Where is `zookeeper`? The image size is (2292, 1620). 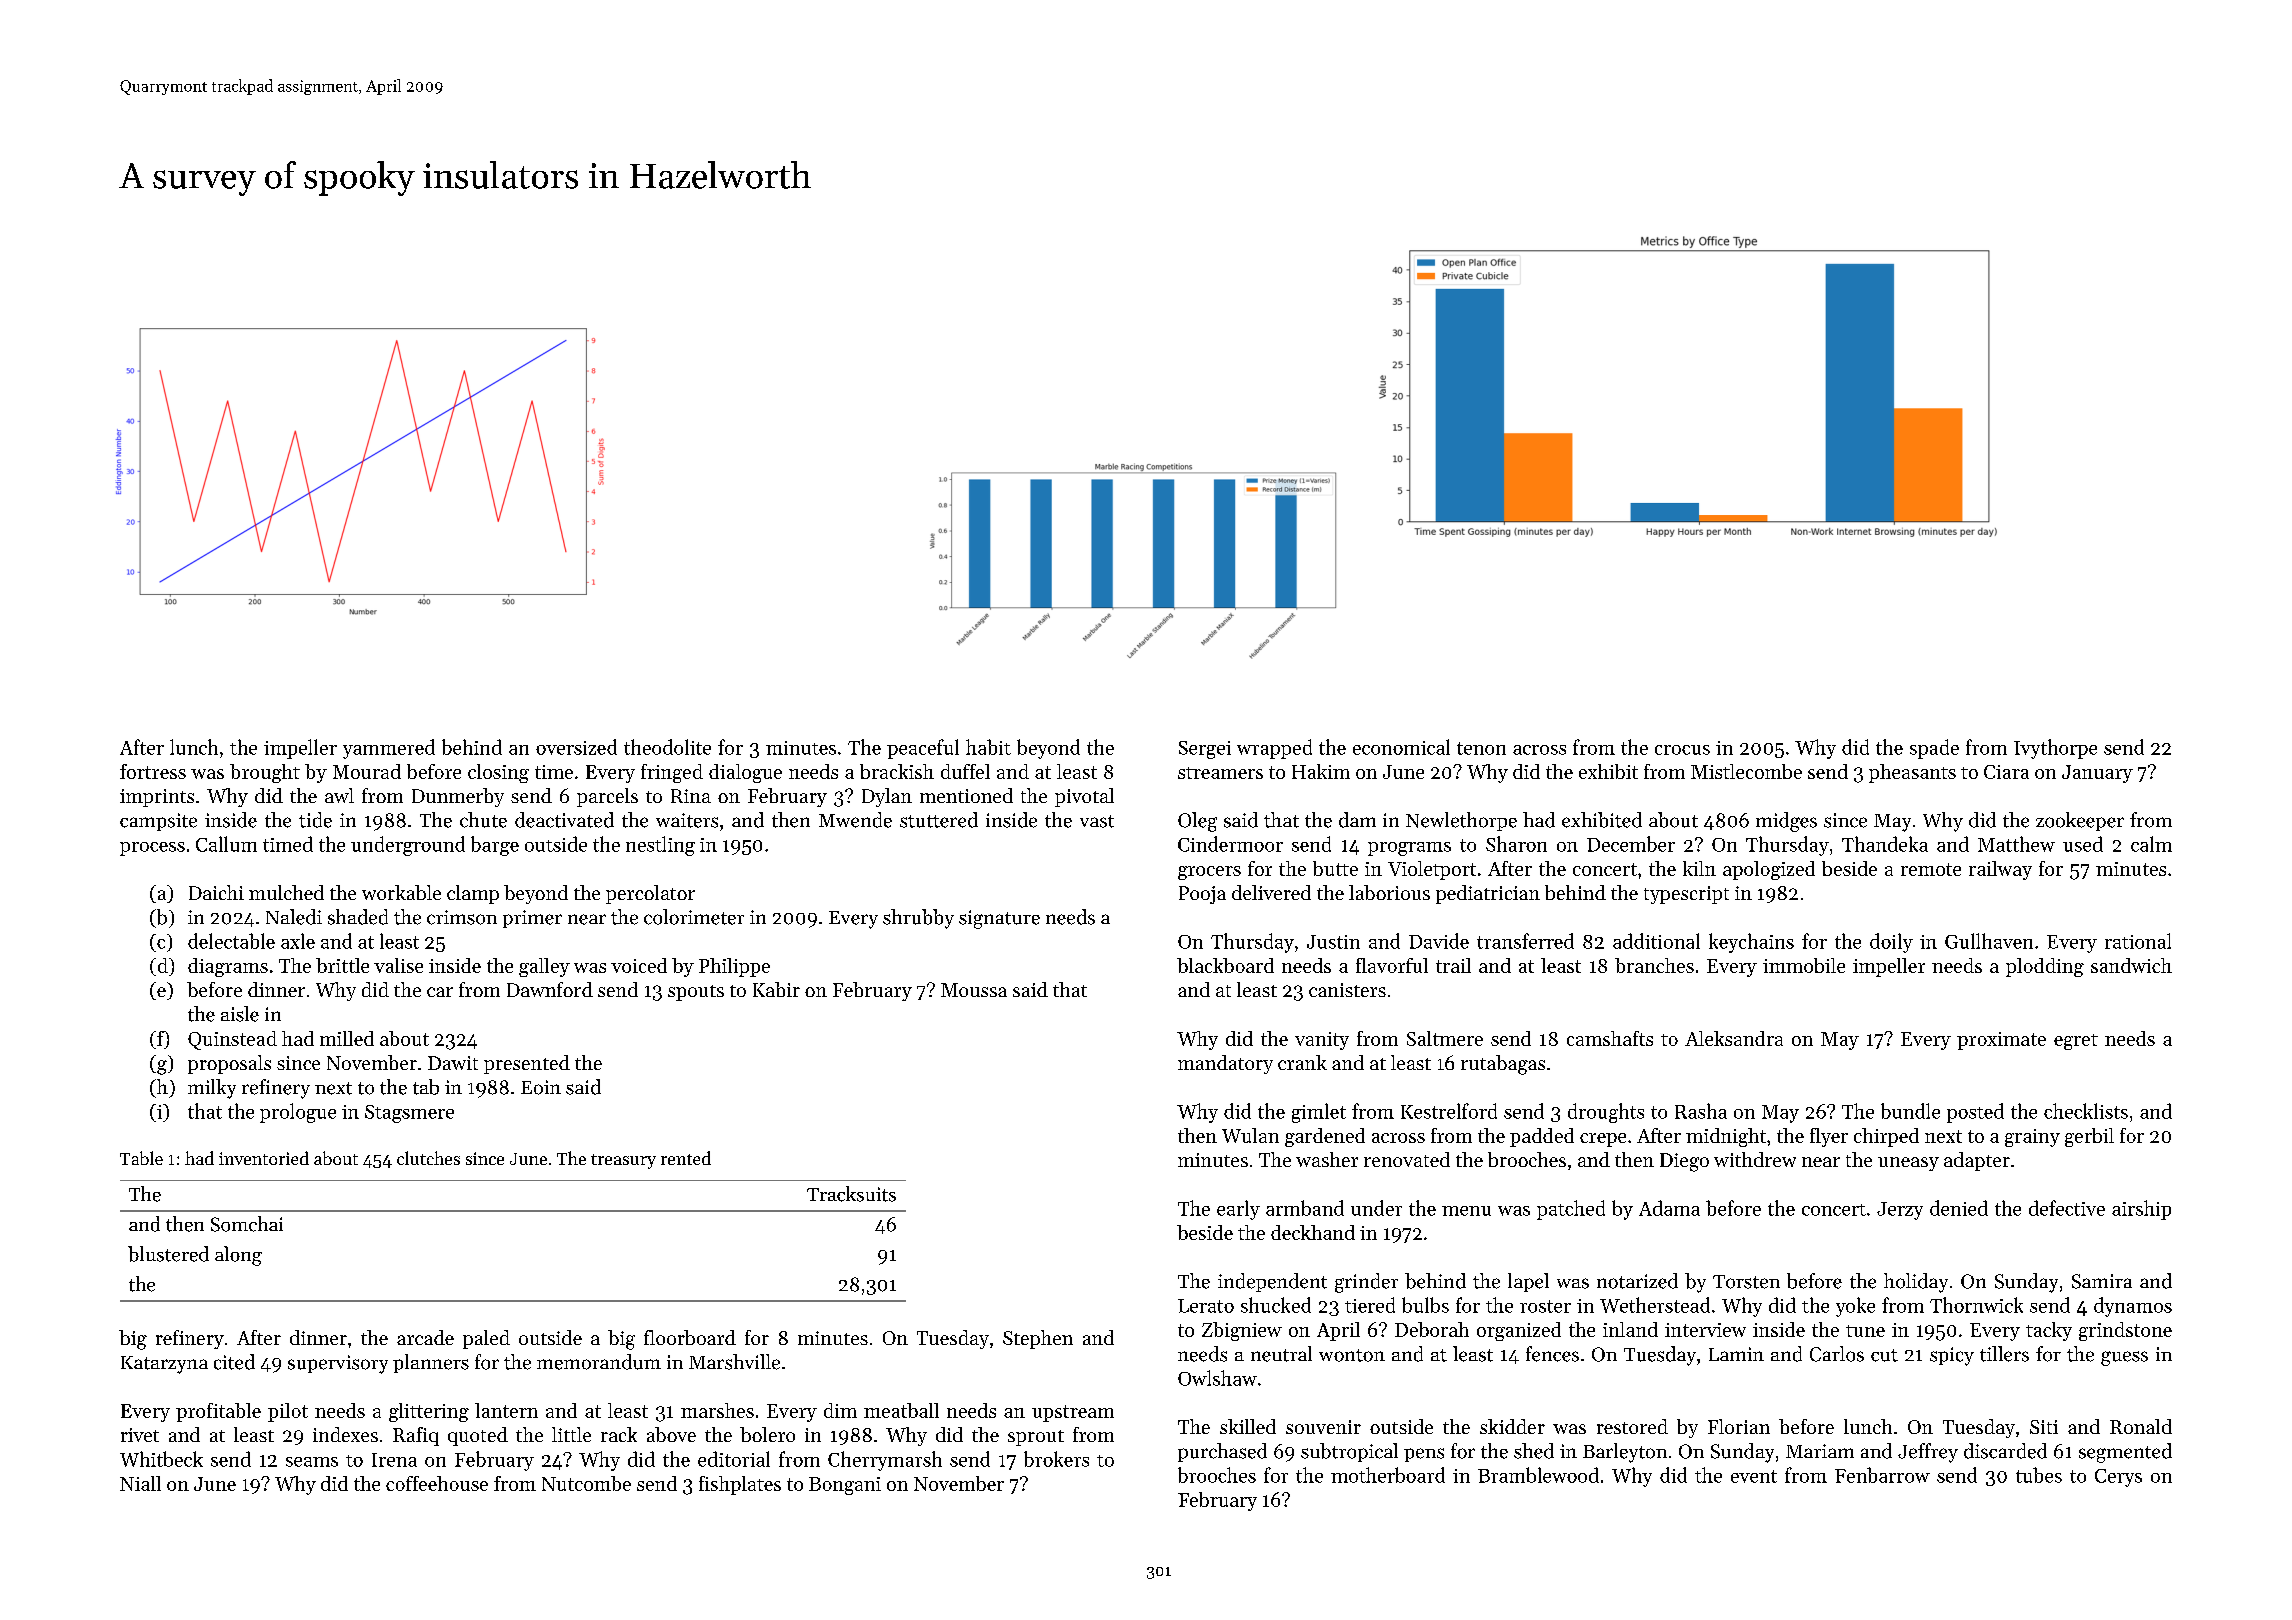
zookeeper is located at coordinates (2080, 821).
